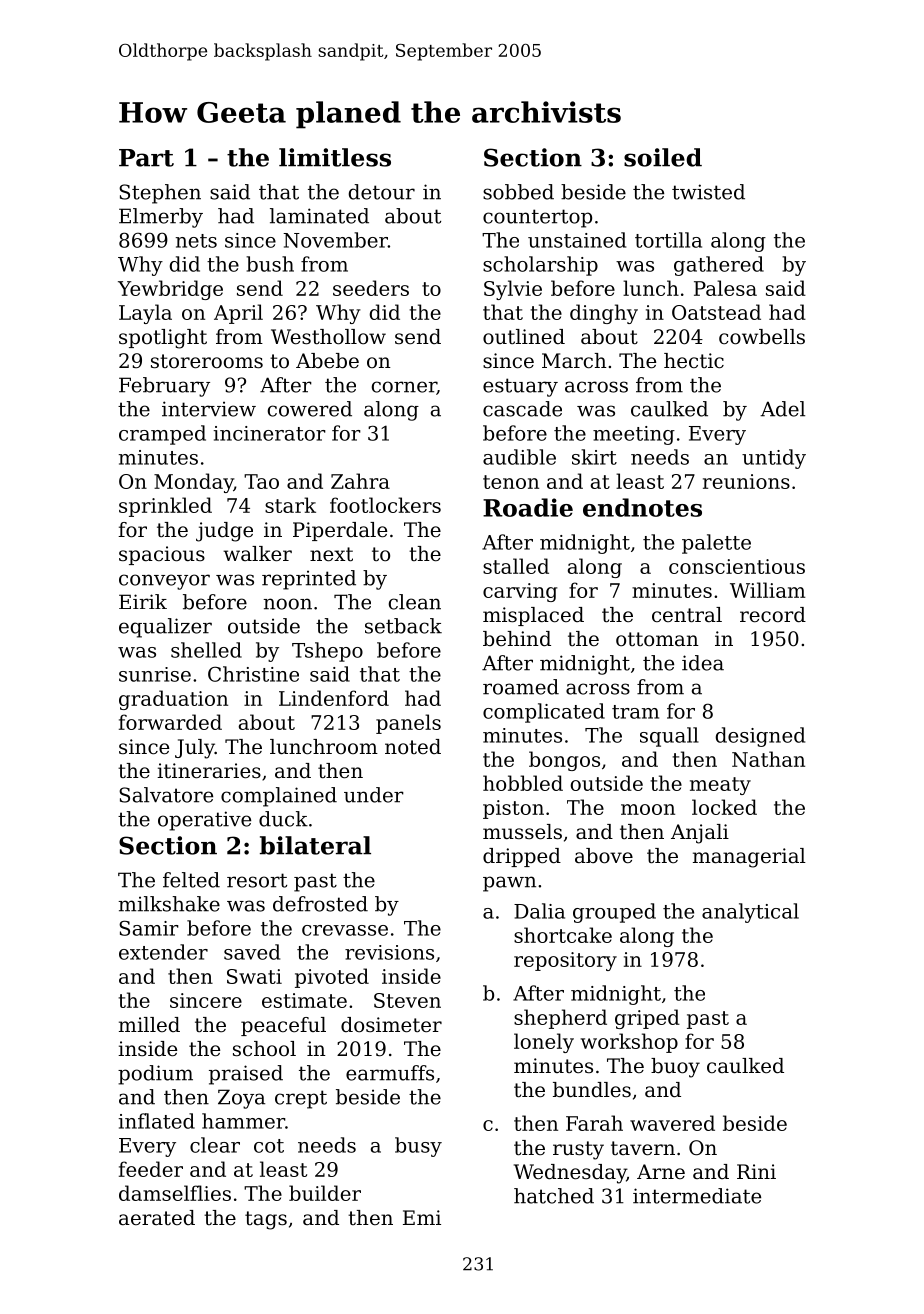 This screenshot has height=1314, width=924. Describe the element at coordinates (257, 554) in the screenshot. I see `walker` at that location.
